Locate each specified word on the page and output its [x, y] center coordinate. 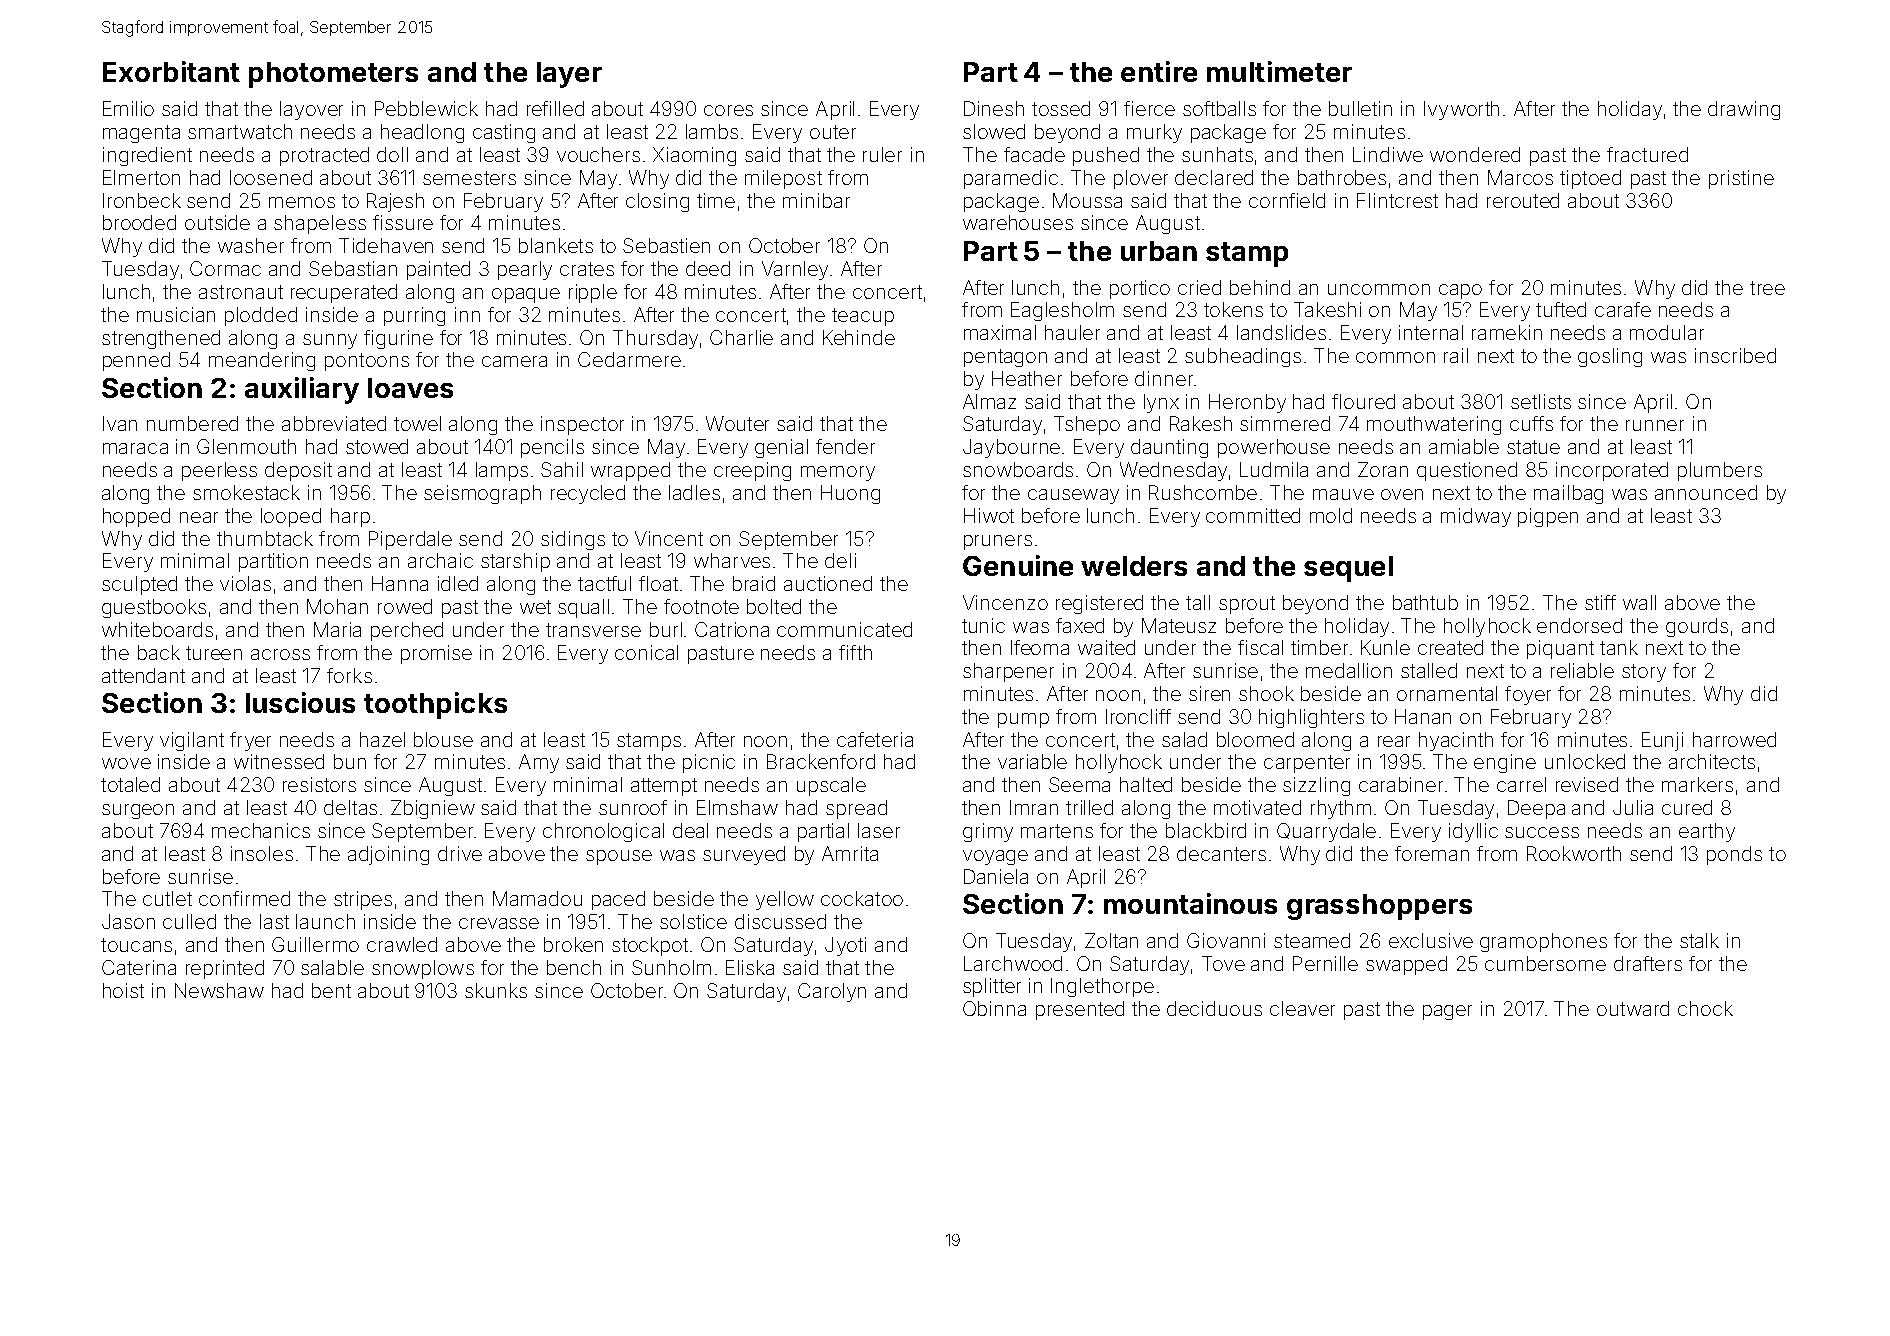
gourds [1697, 627]
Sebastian [353, 268]
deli [840, 560]
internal [1431, 332]
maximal [1000, 332]
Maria [337, 629]
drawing [1744, 110]
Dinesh [994, 108]
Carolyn [832, 992]
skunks [496, 990]
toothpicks [435, 705]
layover [311, 110]
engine [1505, 763]
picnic [709, 763]
